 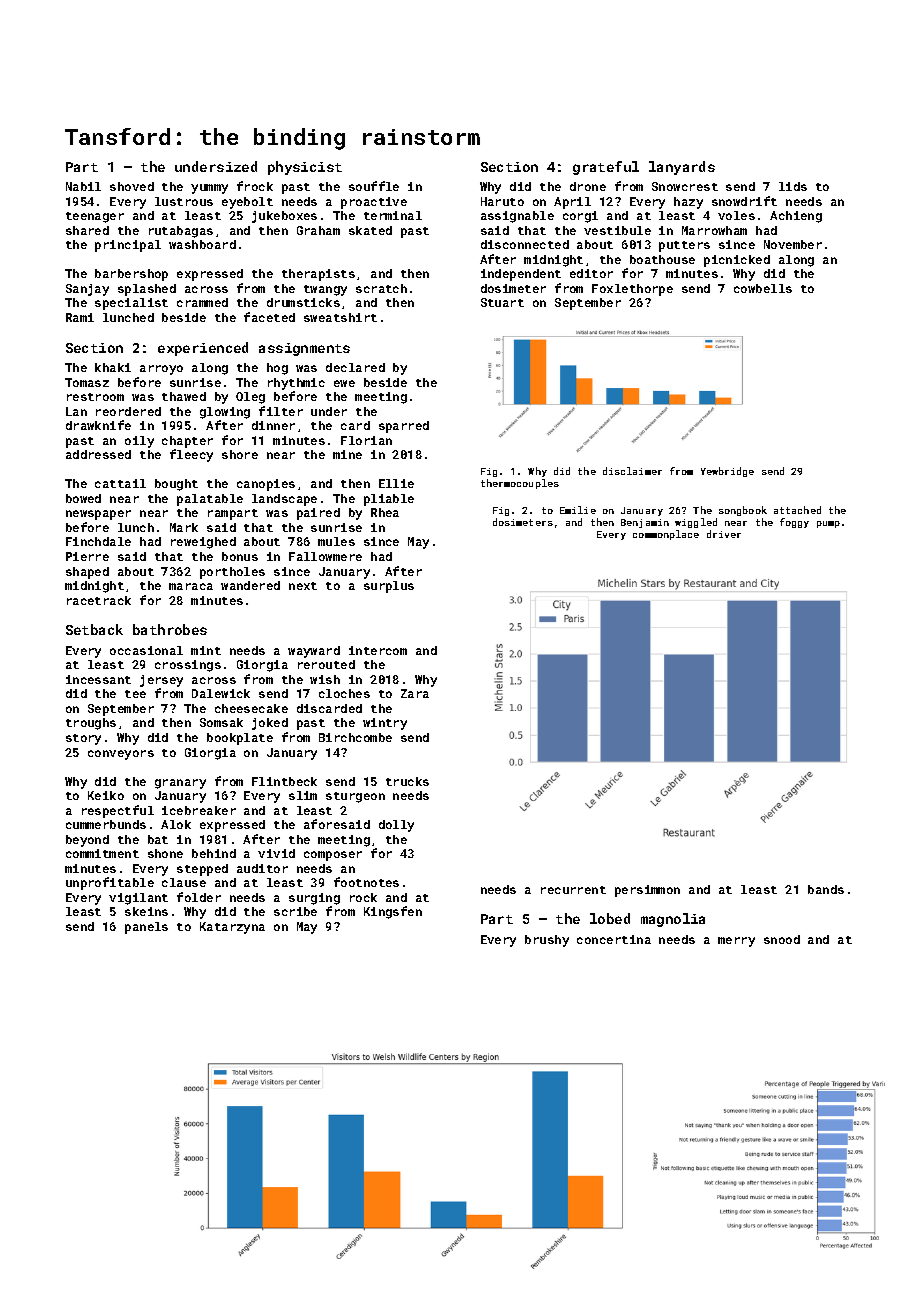 What do you see at coordinates (404, 427) in the screenshot?
I see `sparred` at bounding box center [404, 427].
